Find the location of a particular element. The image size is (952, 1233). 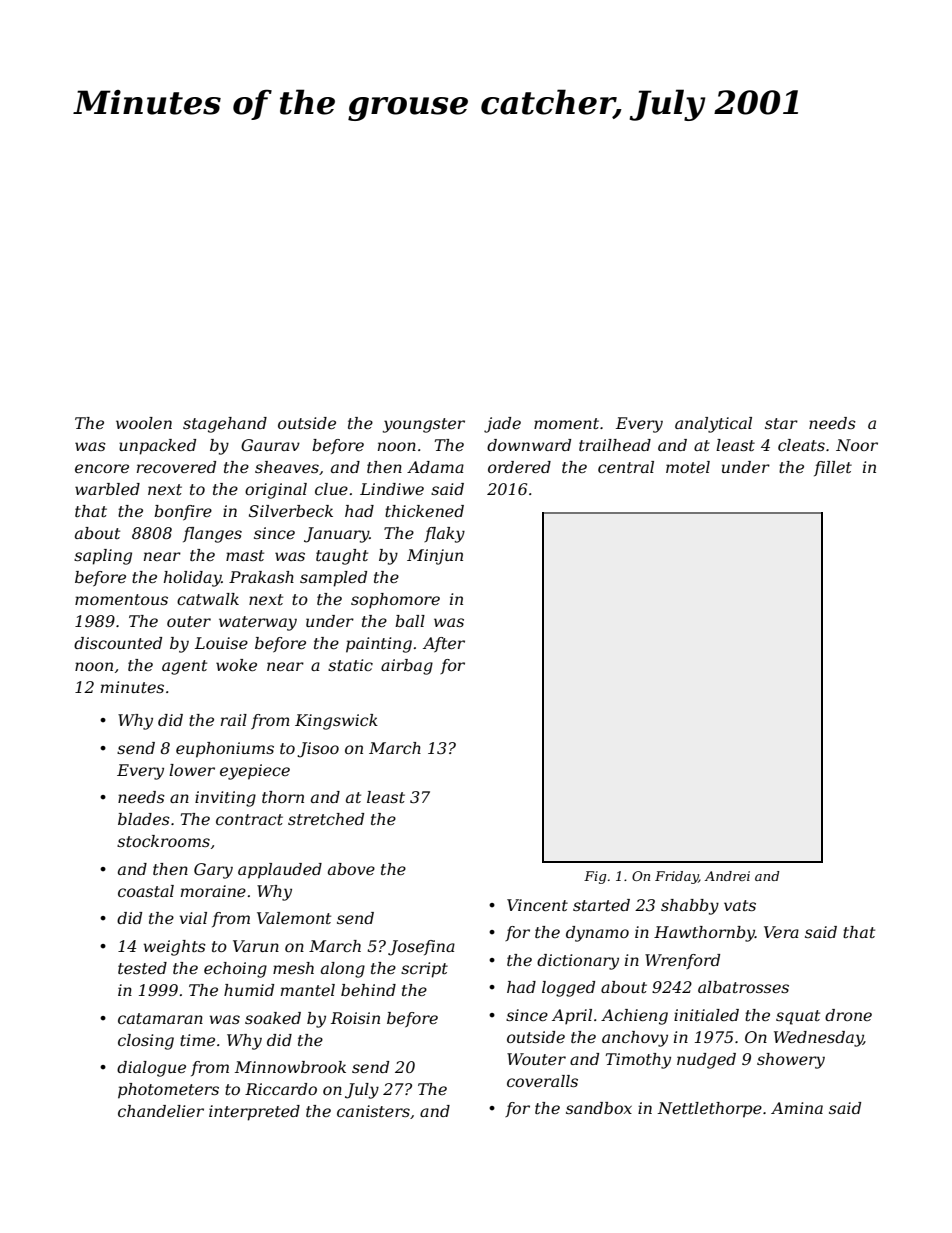

stagehand is located at coordinates (225, 425).
